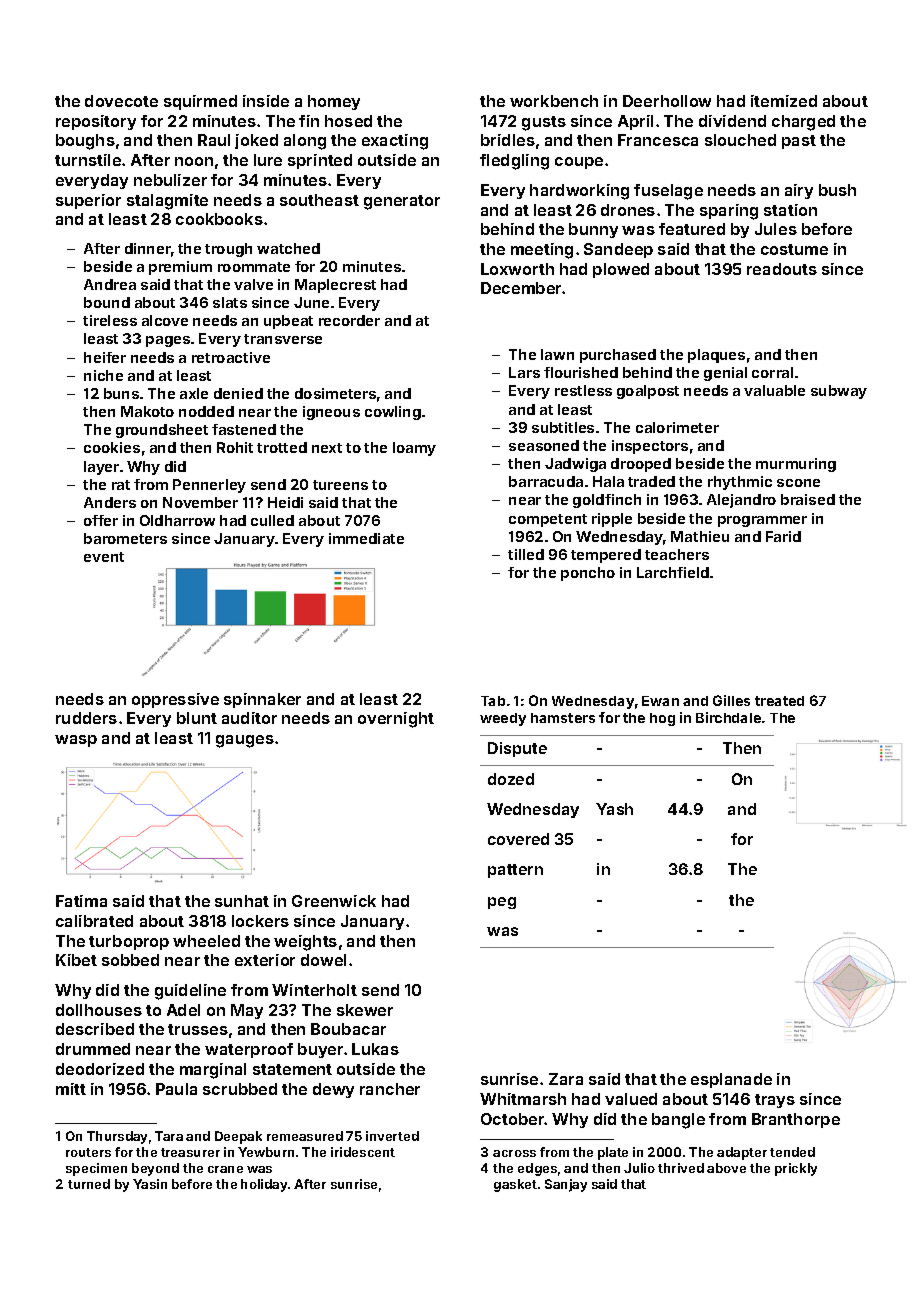  What do you see at coordinates (726, 1168) in the image?
I see `above` at bounding box center [726, 1168].
